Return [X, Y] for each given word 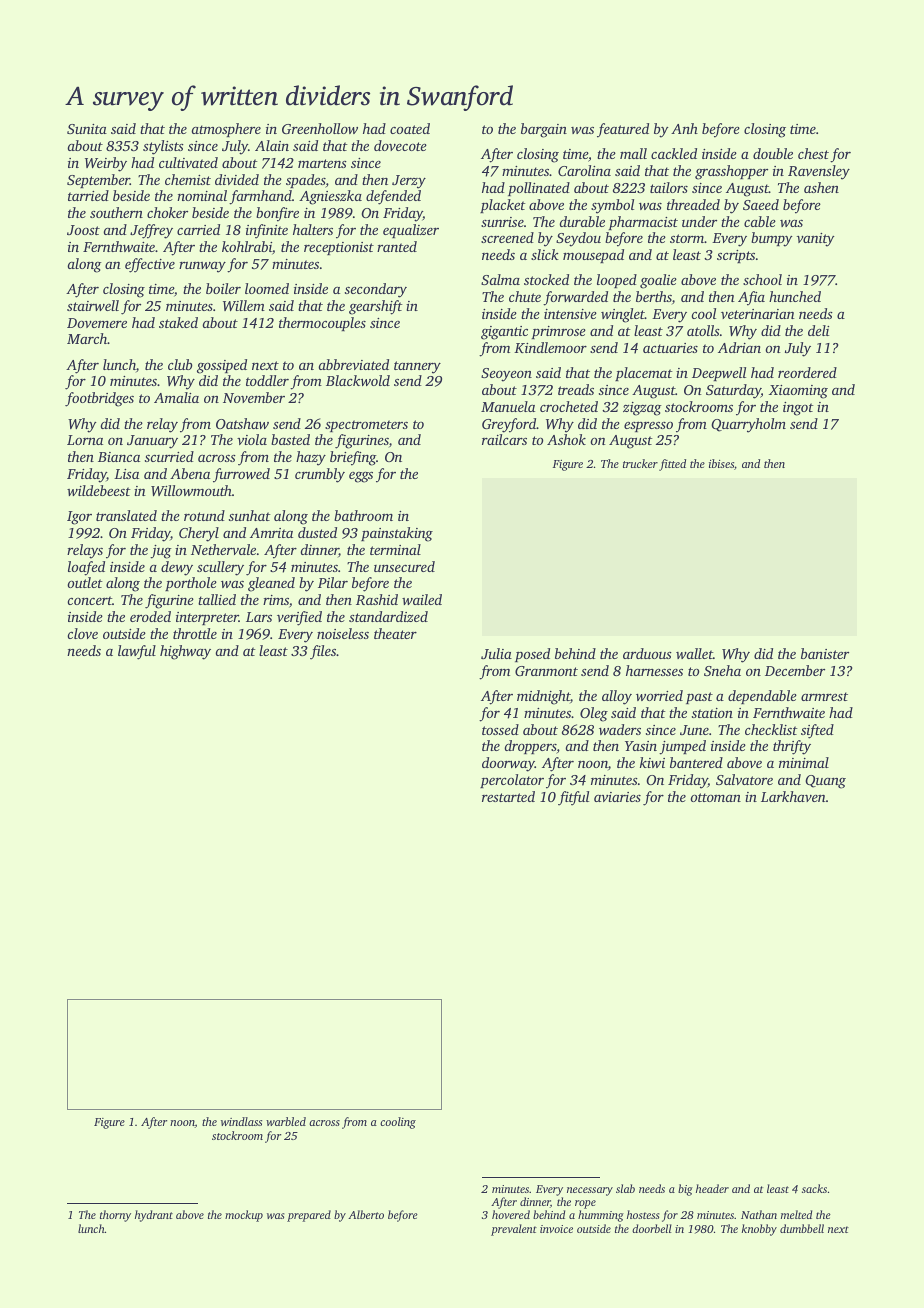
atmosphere [226, 130]
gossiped [222, 366]
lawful [137, 652]
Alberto [366, 1214]
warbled [286, 1121]
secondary [376, 290]
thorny [115, 1216]
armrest [824, 696]
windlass [241, 1121]
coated [410, 128]
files [323, 652]
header [712, 1188]
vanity [816, 240]
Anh [684, 128]
